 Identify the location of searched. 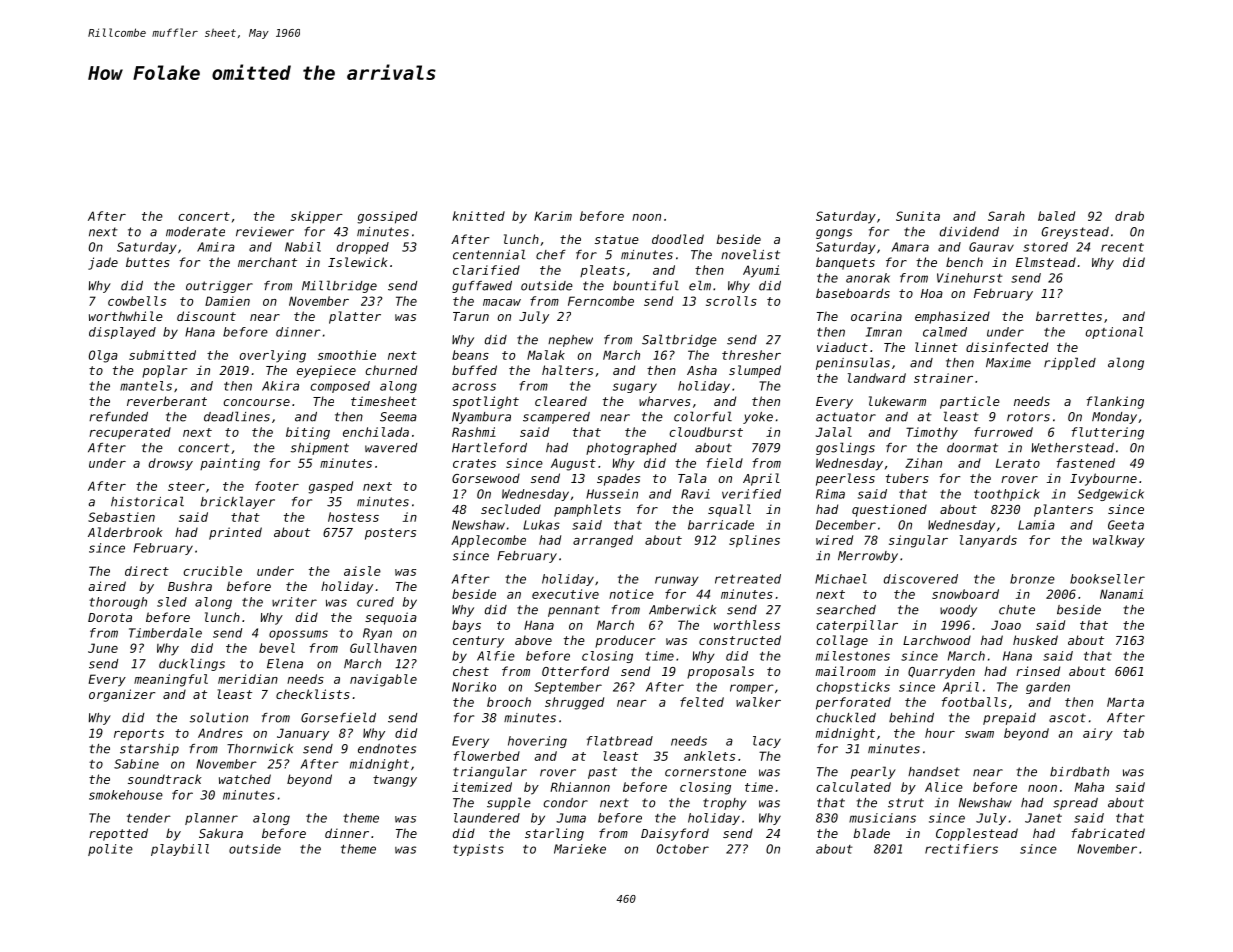
(846, 610).
